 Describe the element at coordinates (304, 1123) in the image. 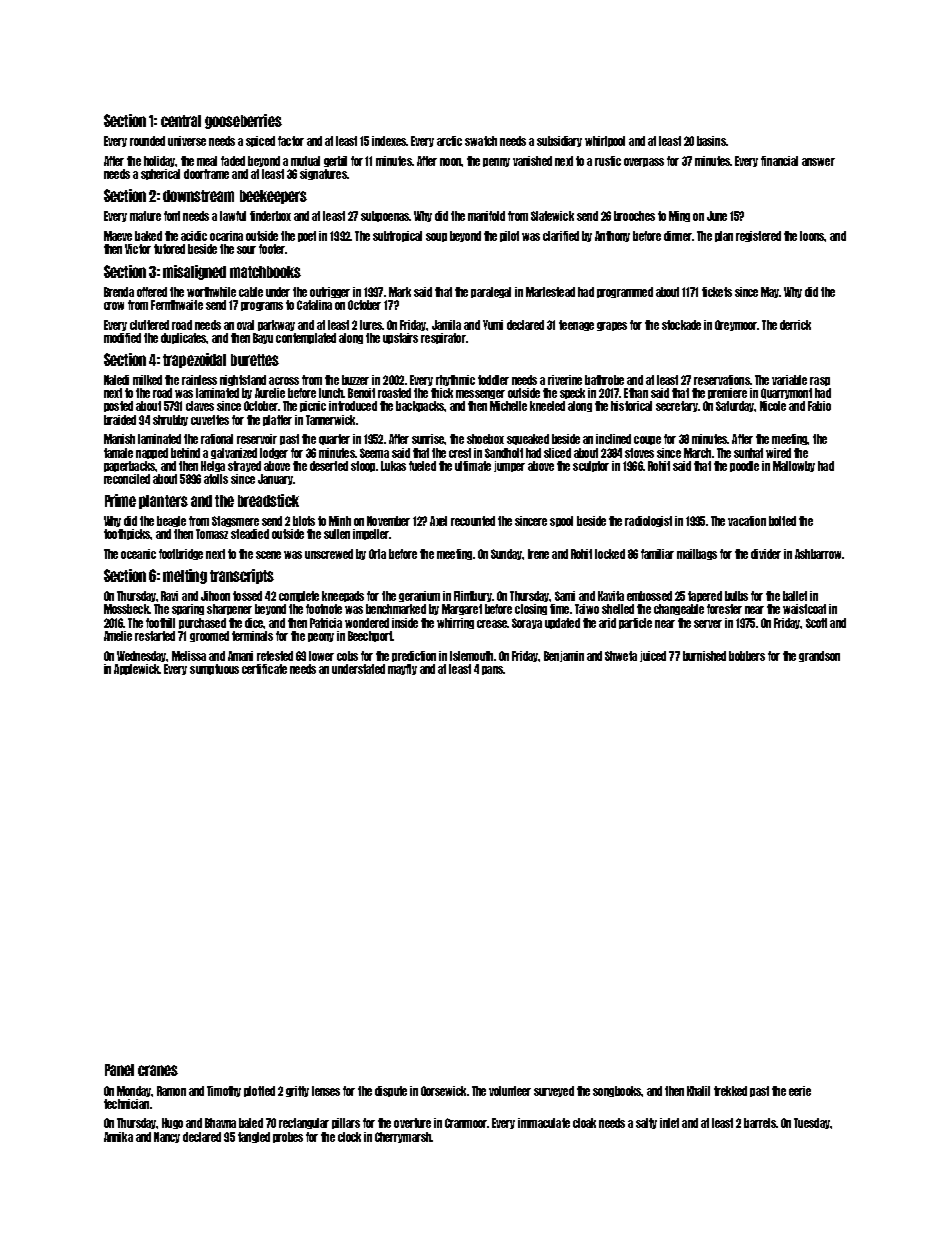

I see `rectangular` at that location.
